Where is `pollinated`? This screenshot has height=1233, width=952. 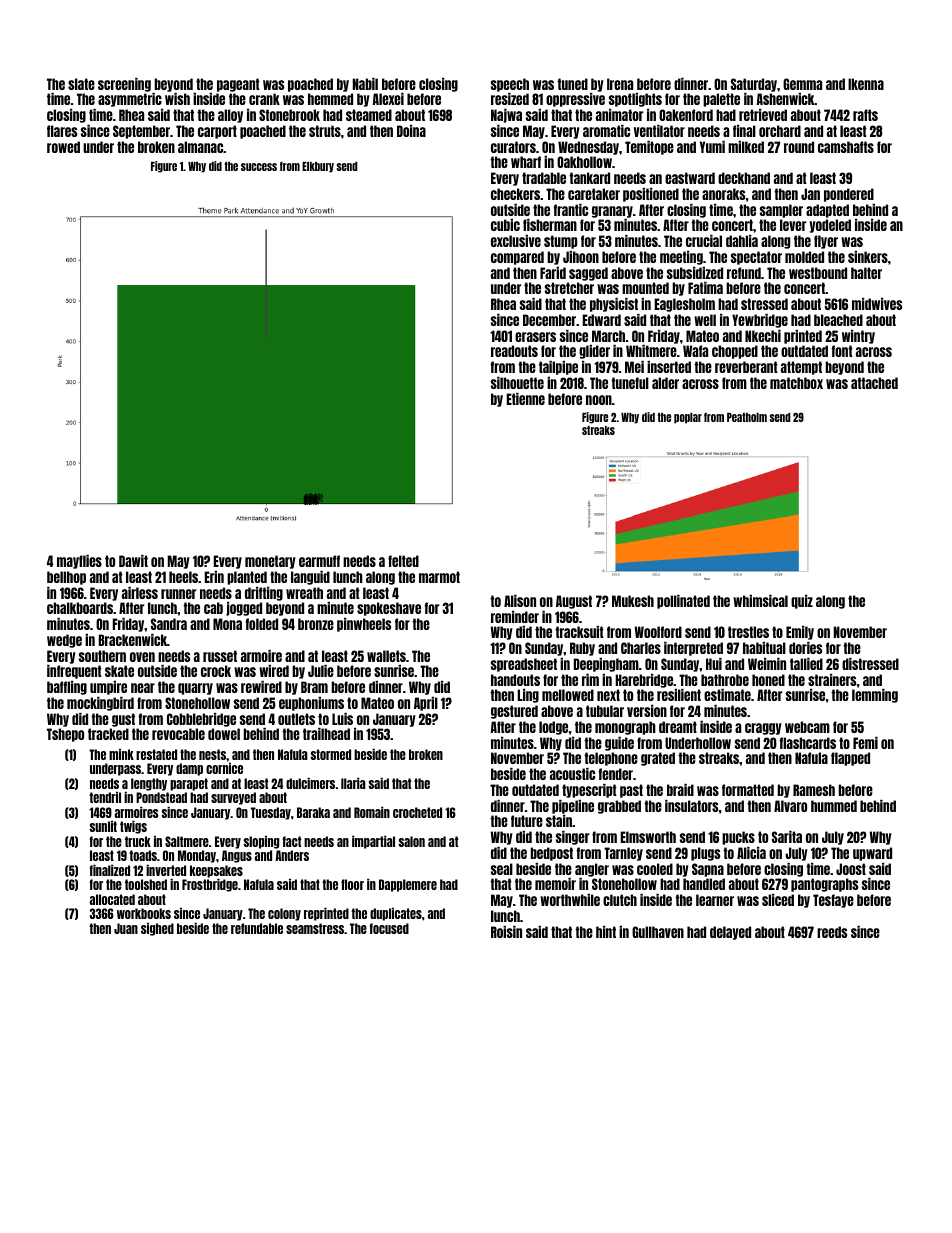 pollinated is located at coordinates (683, 602).
